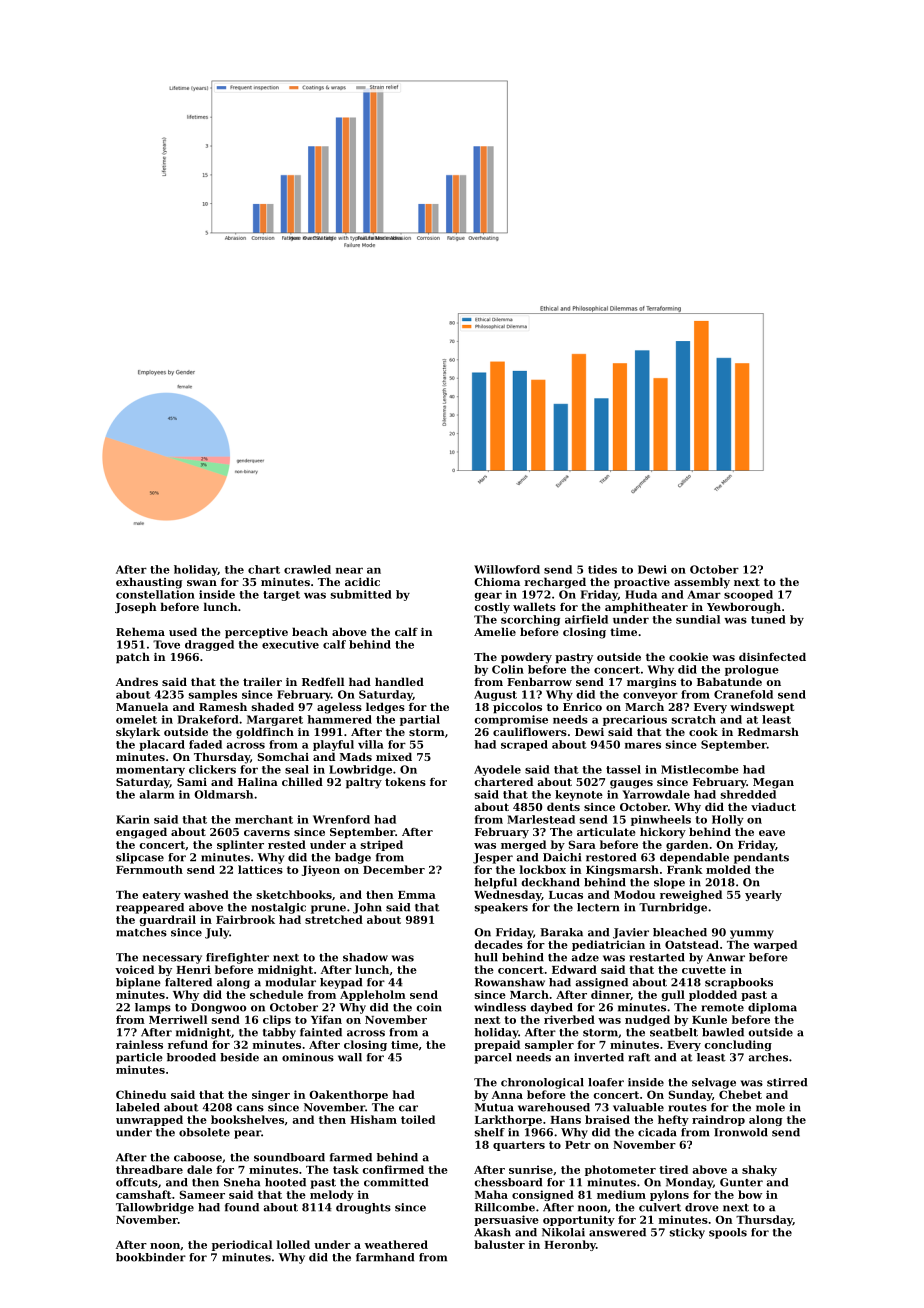  I want to click on Ayodele, so click(497, 770).
